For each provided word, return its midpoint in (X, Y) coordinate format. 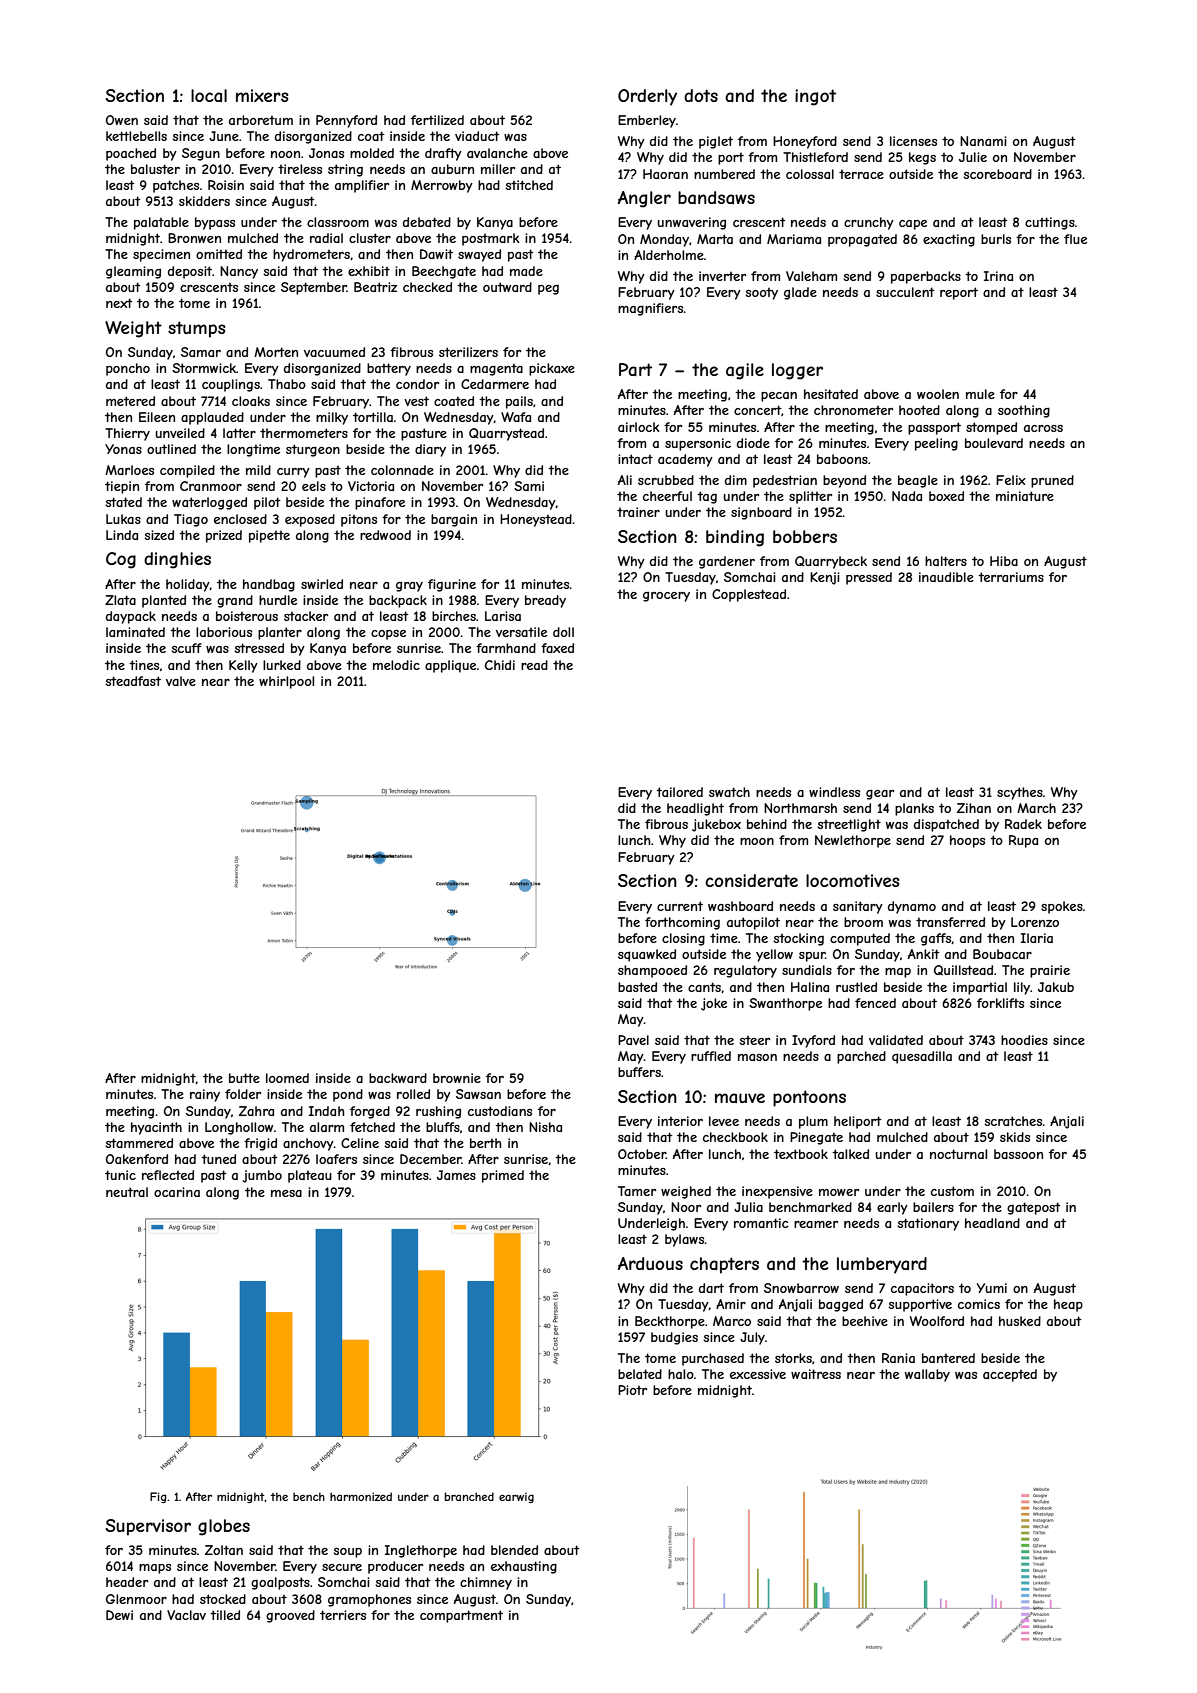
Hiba (1004, 561)
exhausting (524, 1567)
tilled (225, 1615)
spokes (1062, 907)
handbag (269, 585)
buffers (639, 1072)
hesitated (831, 394)
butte (244, 1078)
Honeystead (536, 520)
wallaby (927, 1375)
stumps (196, 329)
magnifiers (650, 309)
